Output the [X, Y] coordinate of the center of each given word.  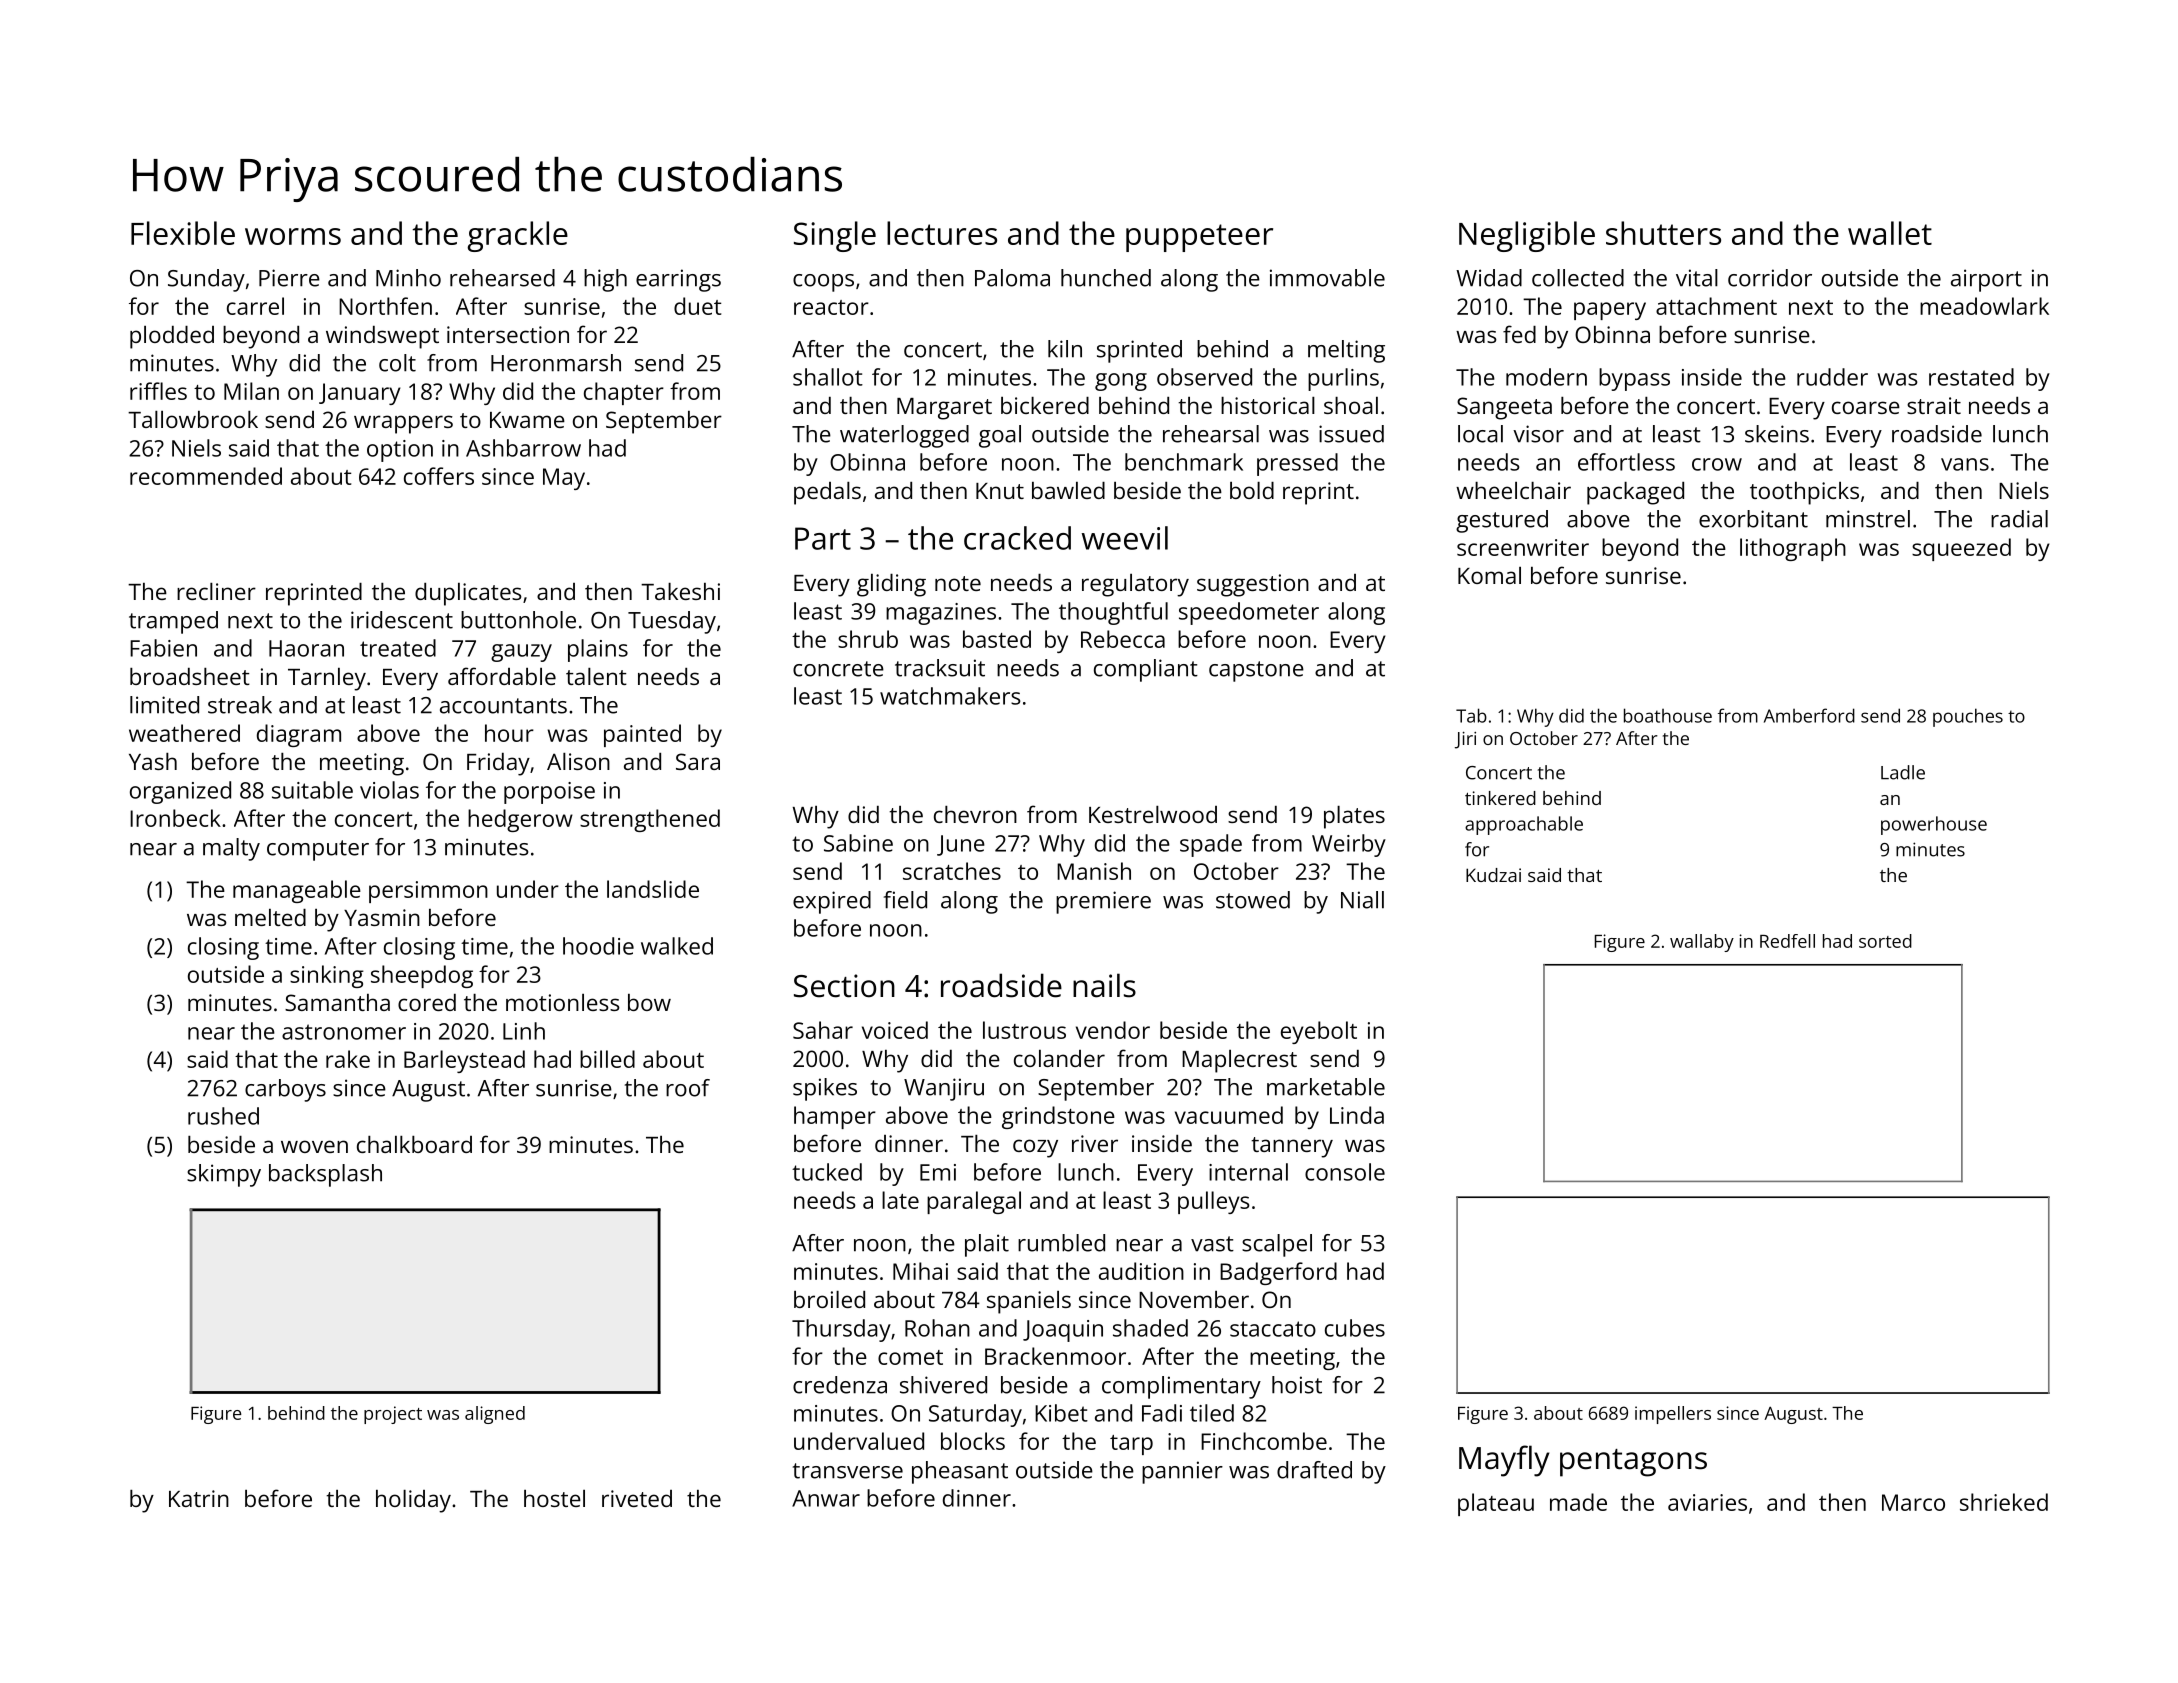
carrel [255, 306]
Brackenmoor [1055, 1356]
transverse [848, 1471]
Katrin [199, 1498]
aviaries [1707, 1502]
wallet [1890, 233]
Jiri [1465, 740]
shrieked [2004, 1502]
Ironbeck [175, 818]
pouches [1968, 717]
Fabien [163, 648]
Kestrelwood [1153, 814]
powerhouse [1934, 825]
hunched [1106, 278]
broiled [829, 1299]
